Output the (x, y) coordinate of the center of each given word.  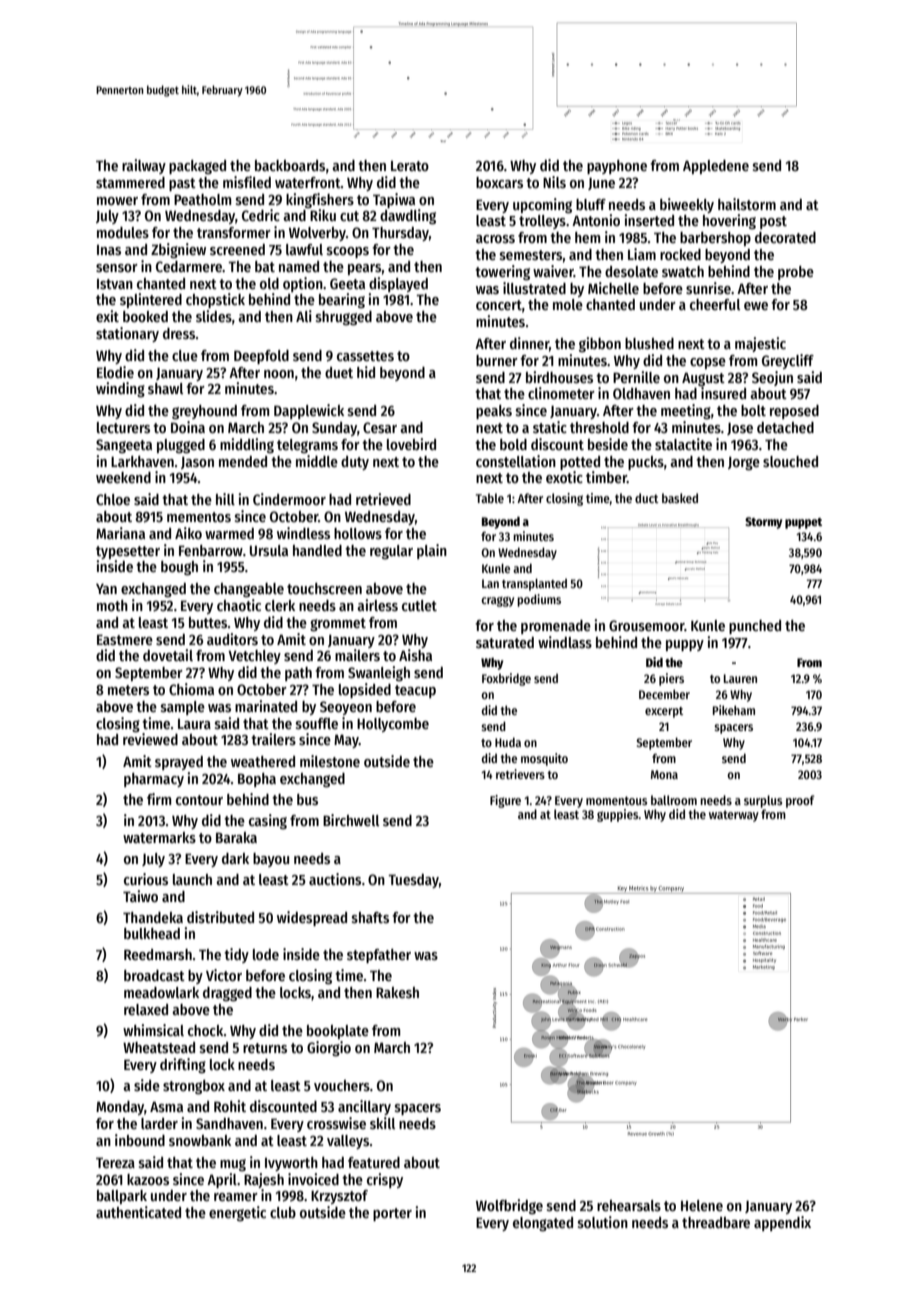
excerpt (664, 712)
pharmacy (154, 780)
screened (237, 249)
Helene (702, 1205)
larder (159, 1123)
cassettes (365, 356)
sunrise (708, 288)
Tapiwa (394, 200)
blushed (649, 343)
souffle (317, 723)
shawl (165, 388)
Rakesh (397, 992)
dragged (227, 994)
